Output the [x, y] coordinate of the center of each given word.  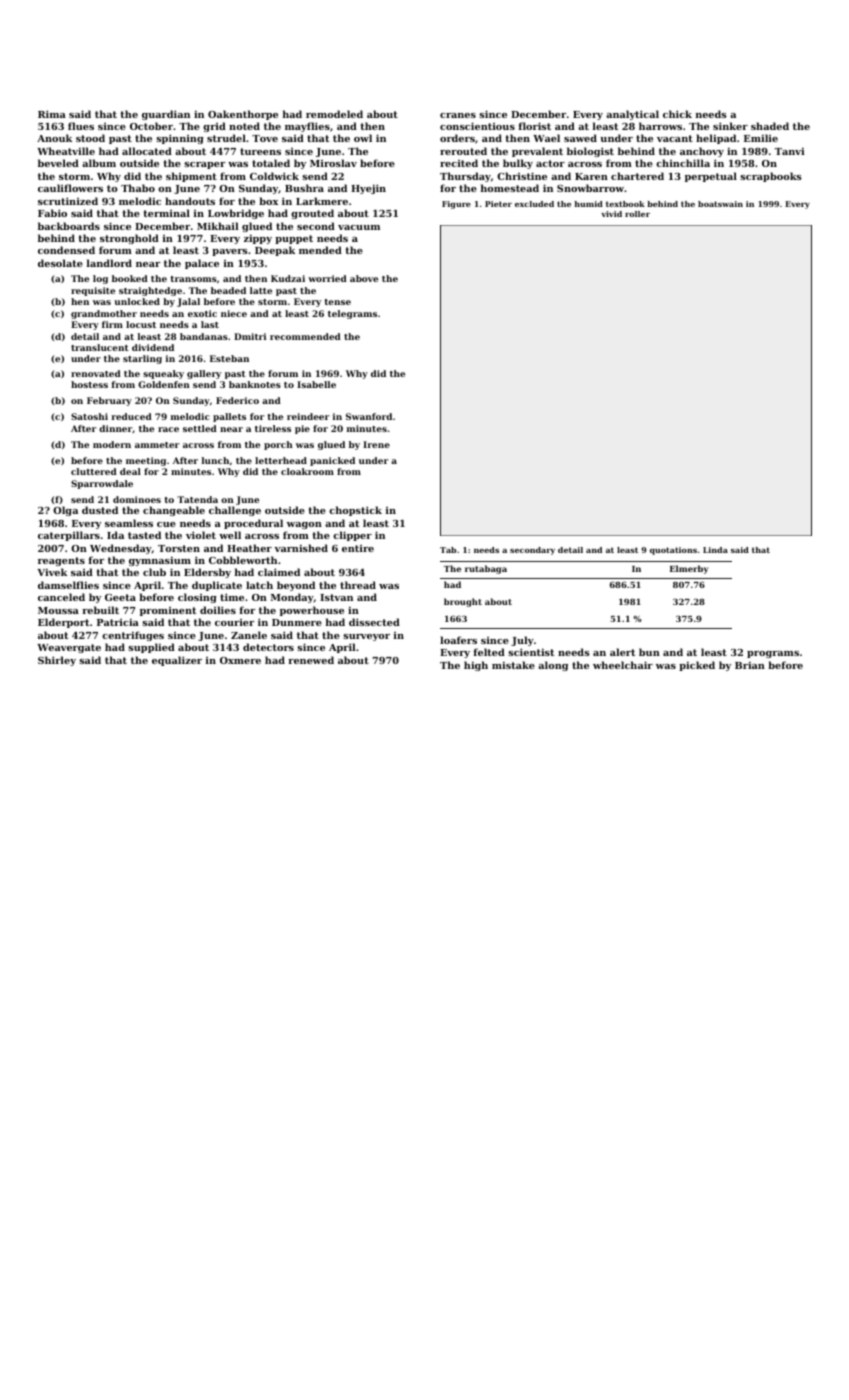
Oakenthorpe [243, 115]
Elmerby [689, 569]
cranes [458, 115]
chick [677, 114]
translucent [100, 347]
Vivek [52, 572]
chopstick [355, 511]
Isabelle [316, 384]
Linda [715, 550]
